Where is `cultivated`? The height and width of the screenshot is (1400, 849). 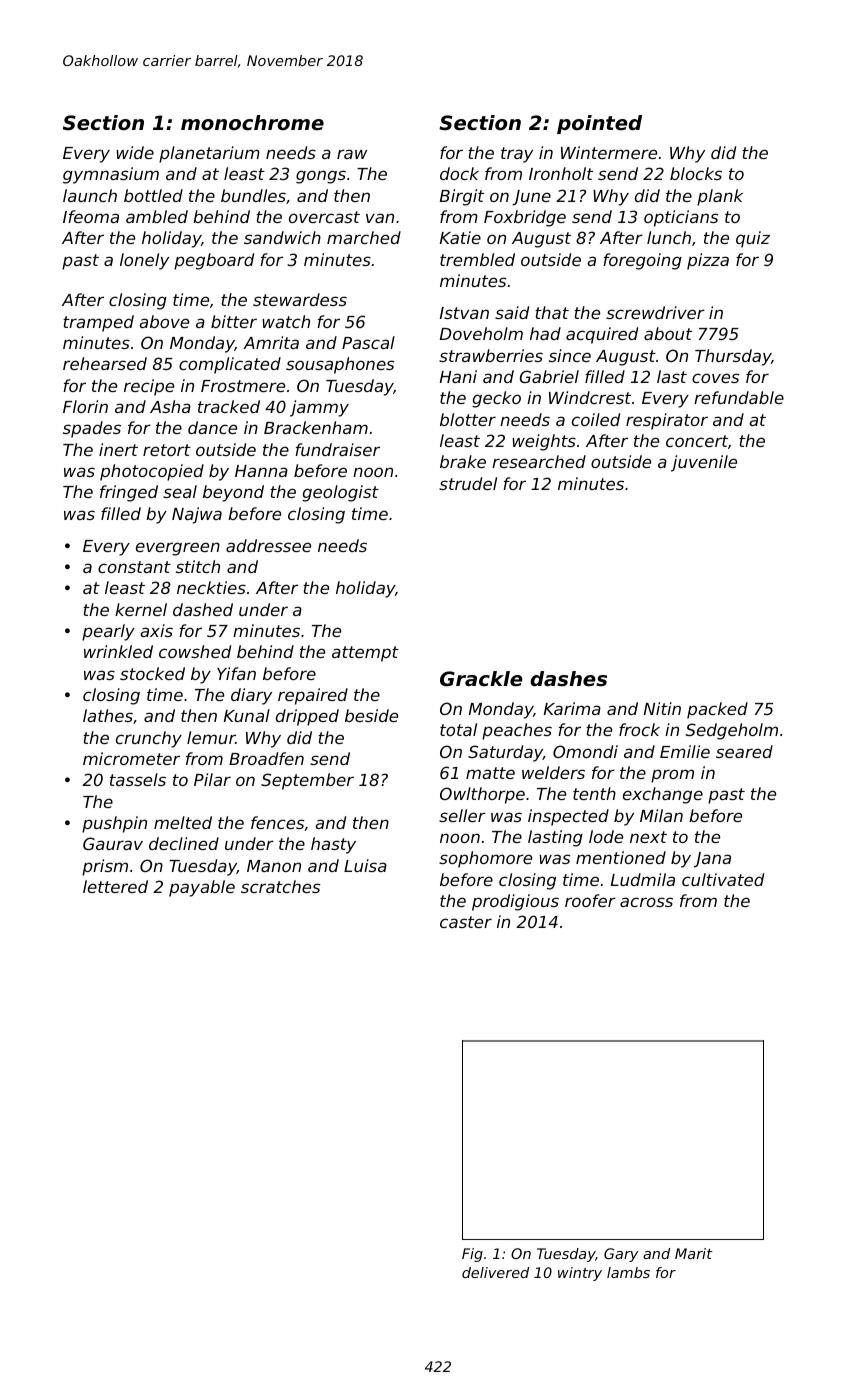
cultivated is located at coordinates (723, 879).
